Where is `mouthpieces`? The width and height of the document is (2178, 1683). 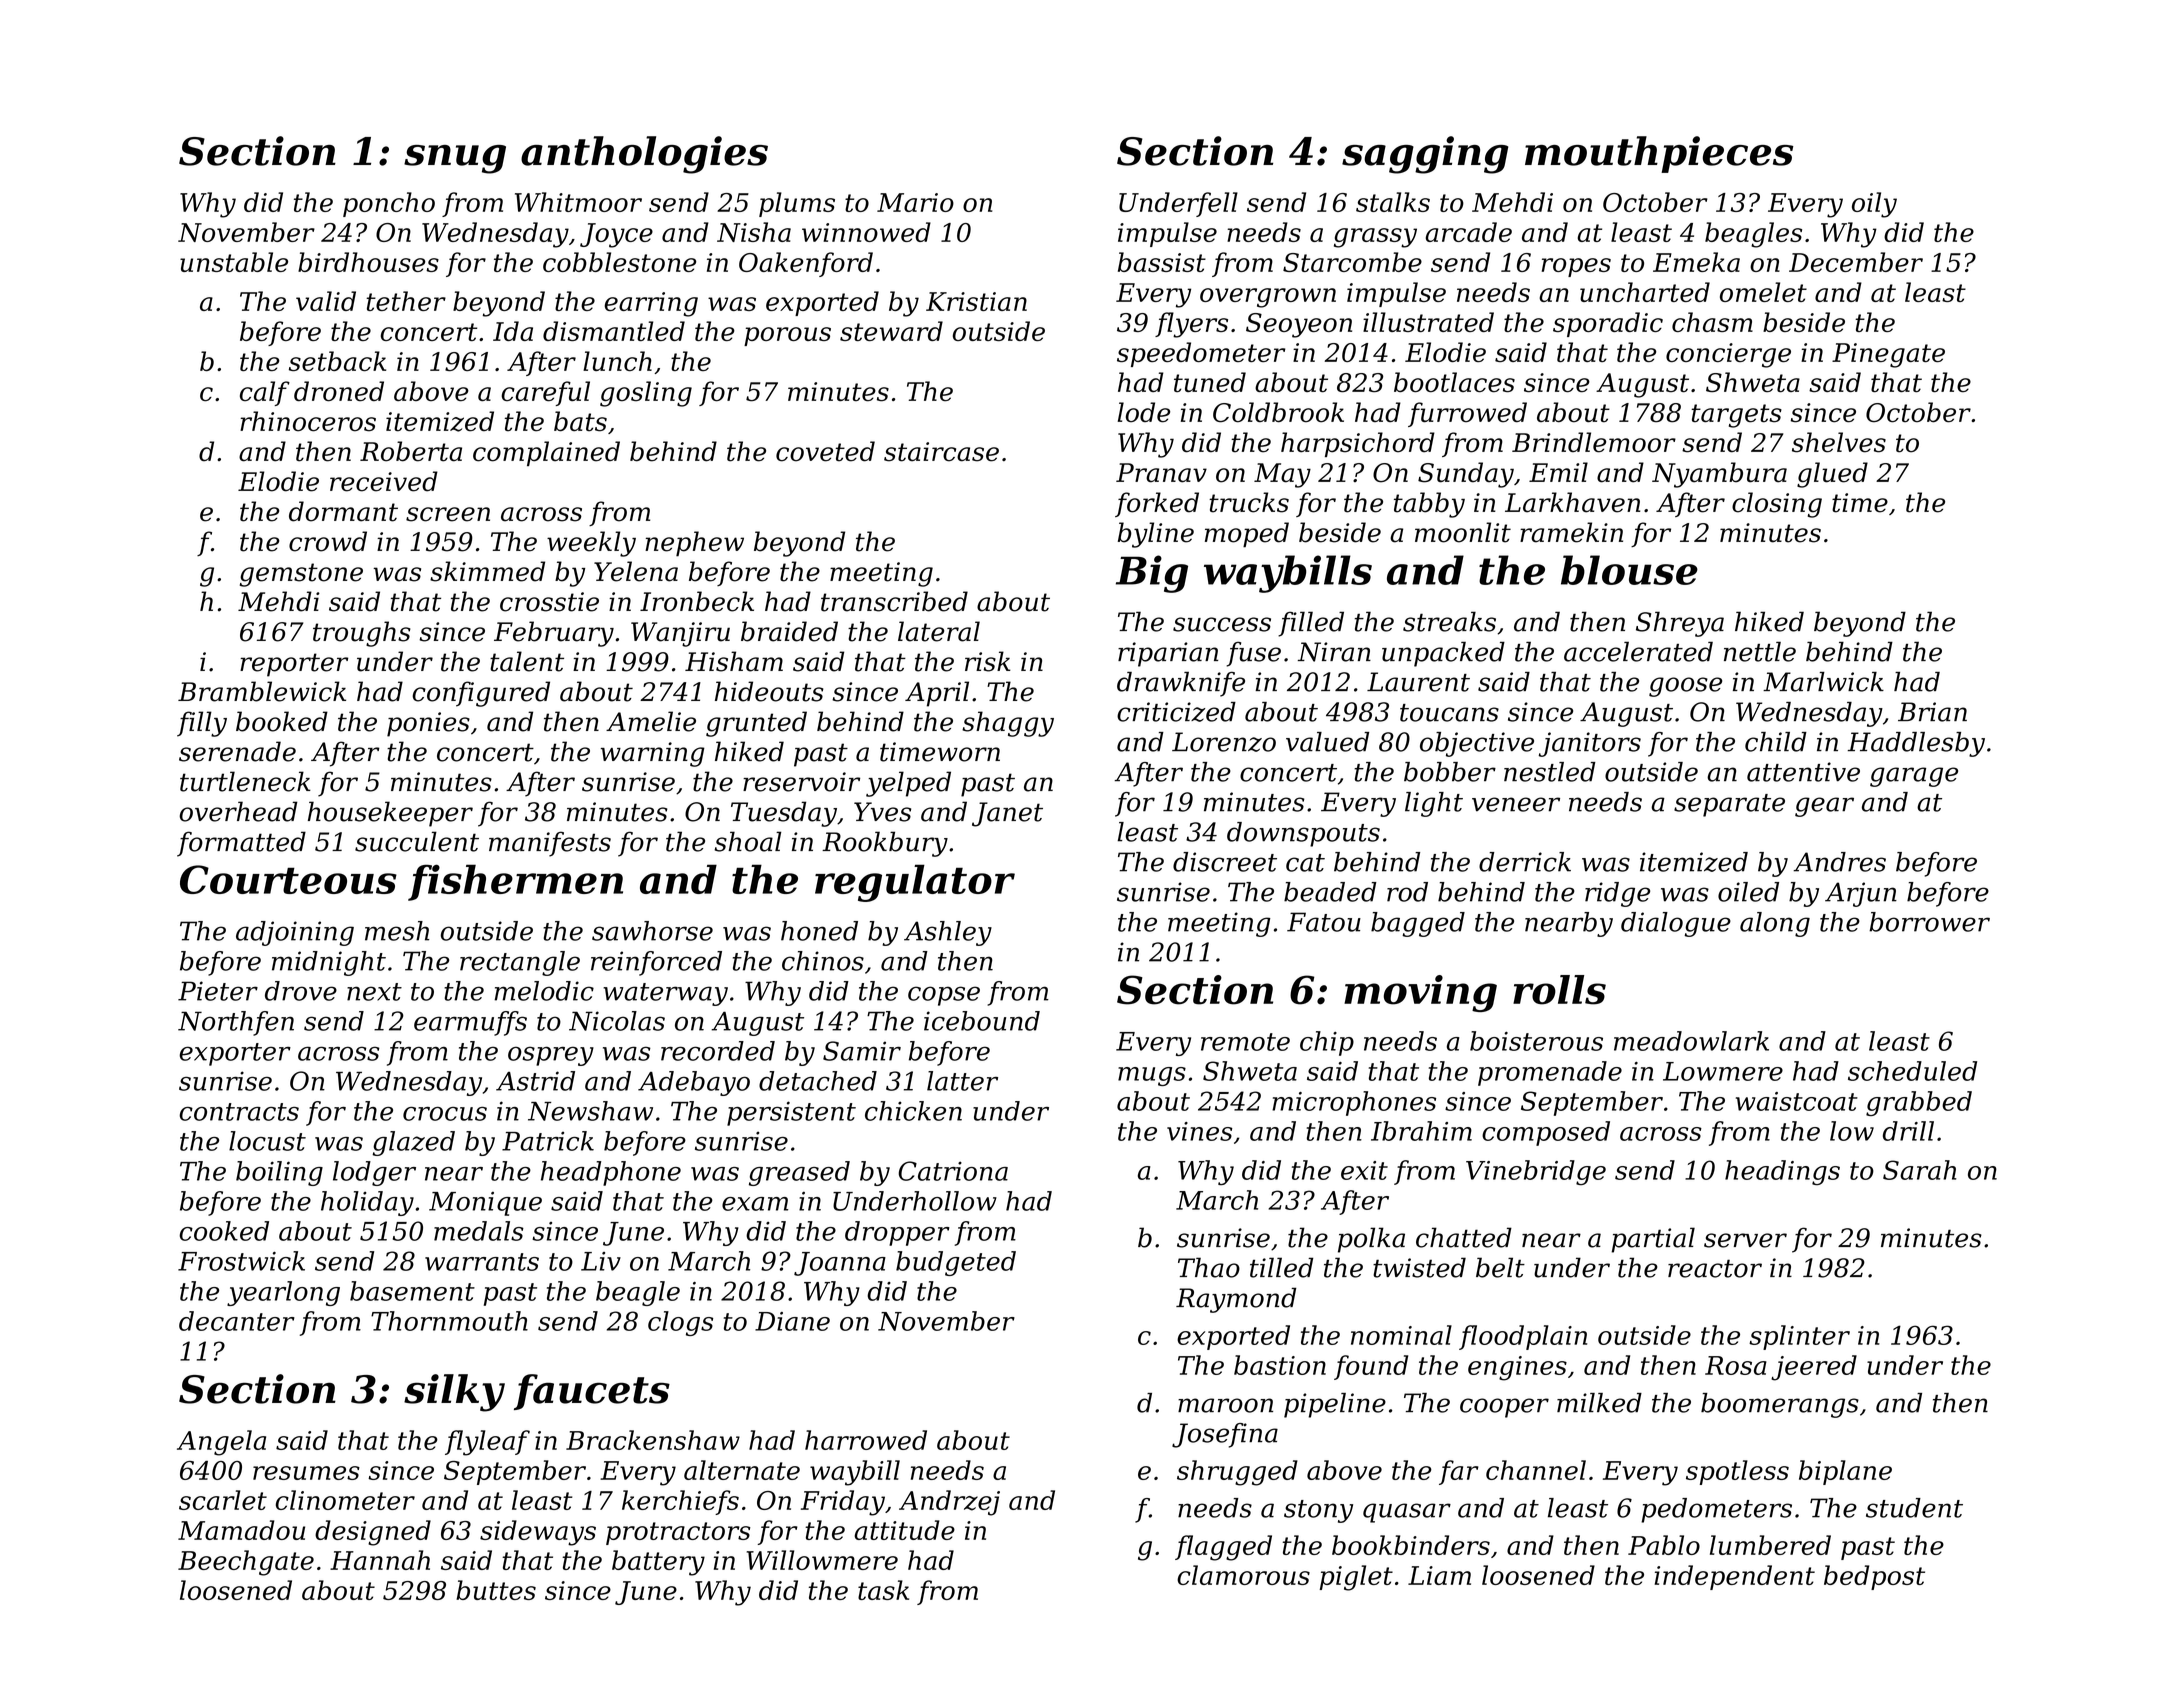
mouthpieces is located at coordinates (1659, 154).
